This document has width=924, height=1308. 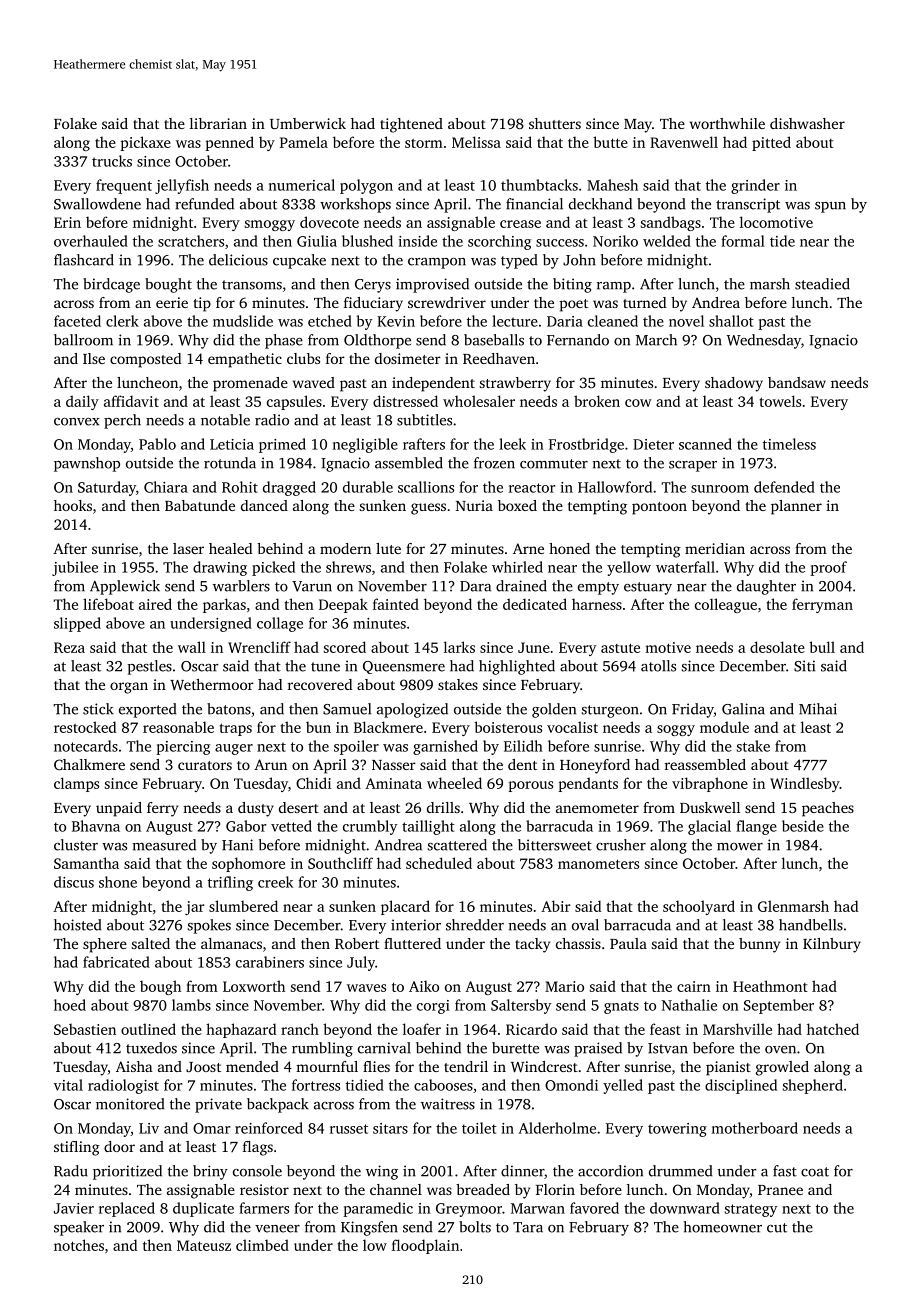 What do you see at coordinates (517, 667) in the document?
I see `highlighted` at bounding box center [517, 667].
